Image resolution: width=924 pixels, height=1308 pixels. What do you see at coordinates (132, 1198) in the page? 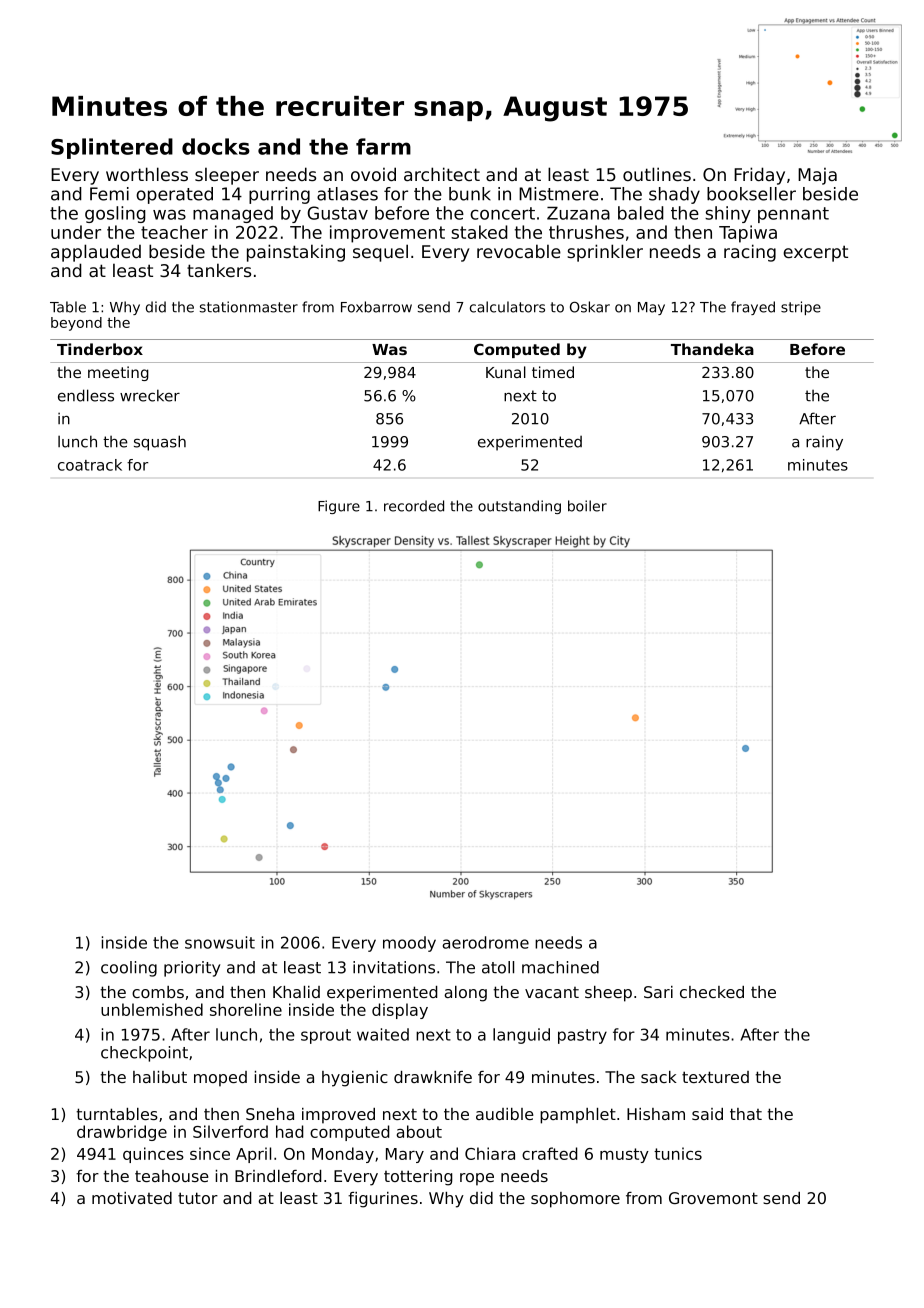
I see `motivated` at bounding box center [132, 1198].
